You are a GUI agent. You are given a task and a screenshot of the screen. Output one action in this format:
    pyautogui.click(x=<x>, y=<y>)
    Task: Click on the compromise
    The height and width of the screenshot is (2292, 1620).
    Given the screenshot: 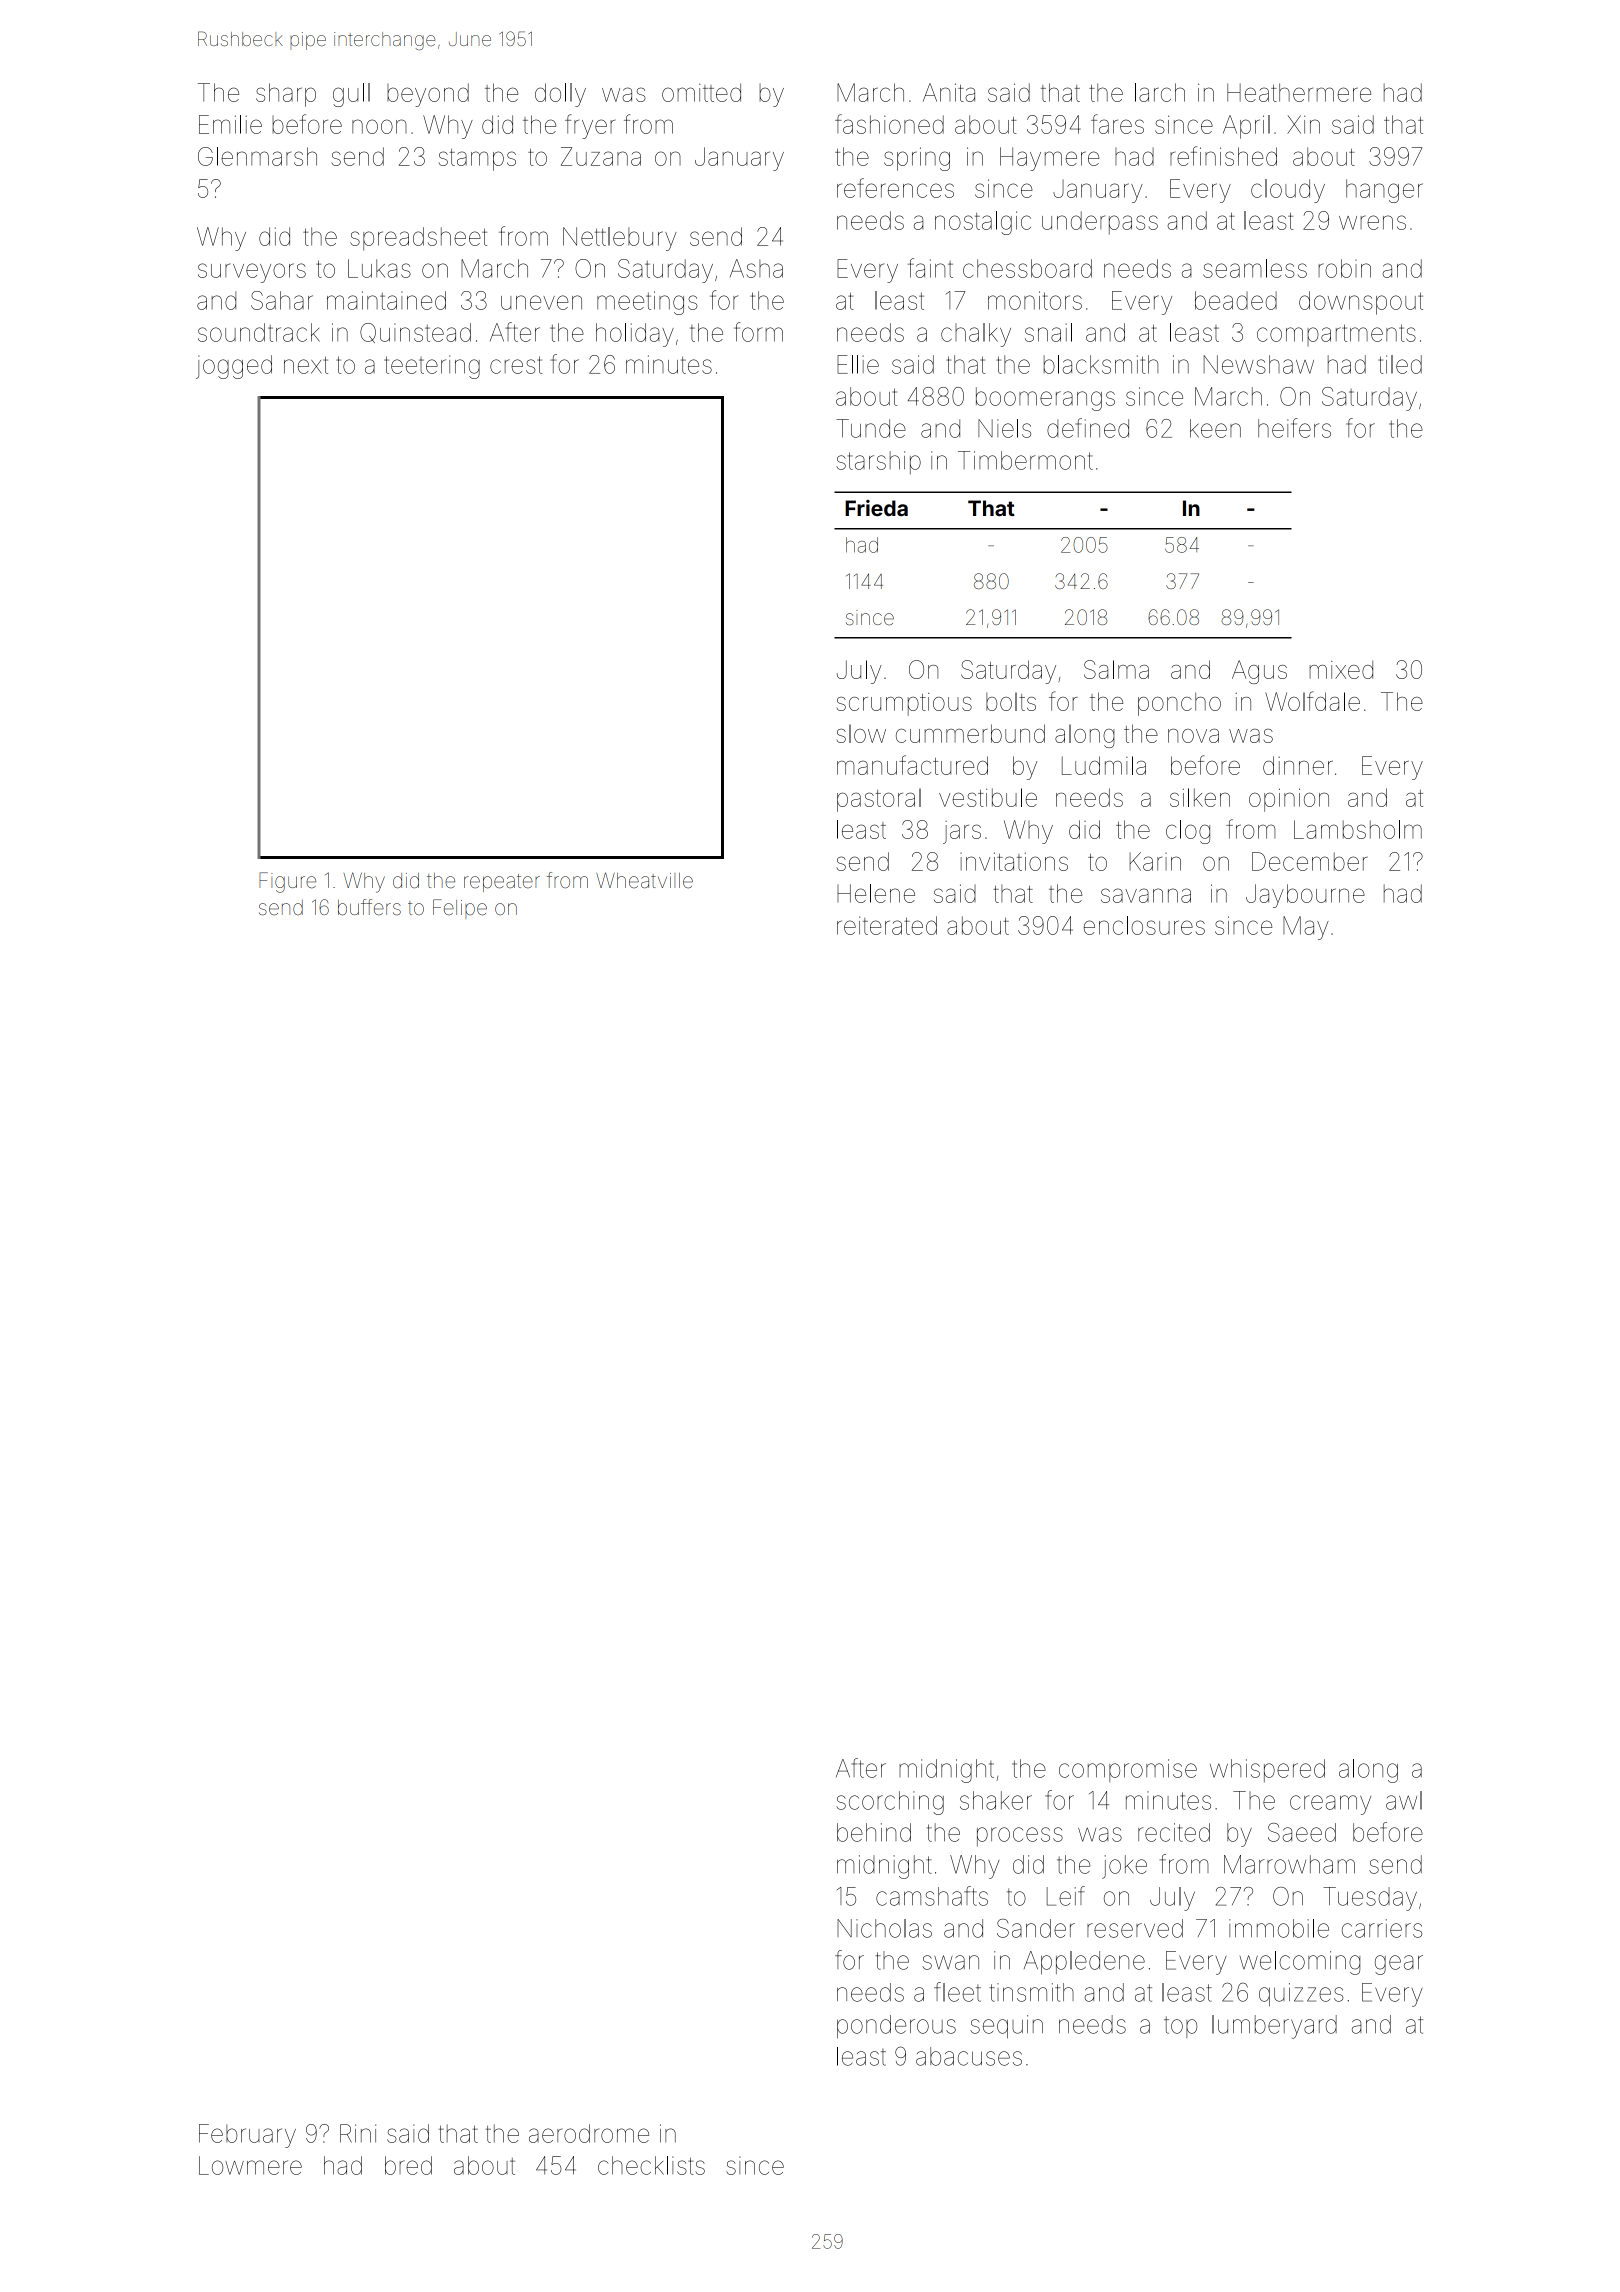 What is the action you would take?
    pyautogui.click(x=1128, y=1770)
